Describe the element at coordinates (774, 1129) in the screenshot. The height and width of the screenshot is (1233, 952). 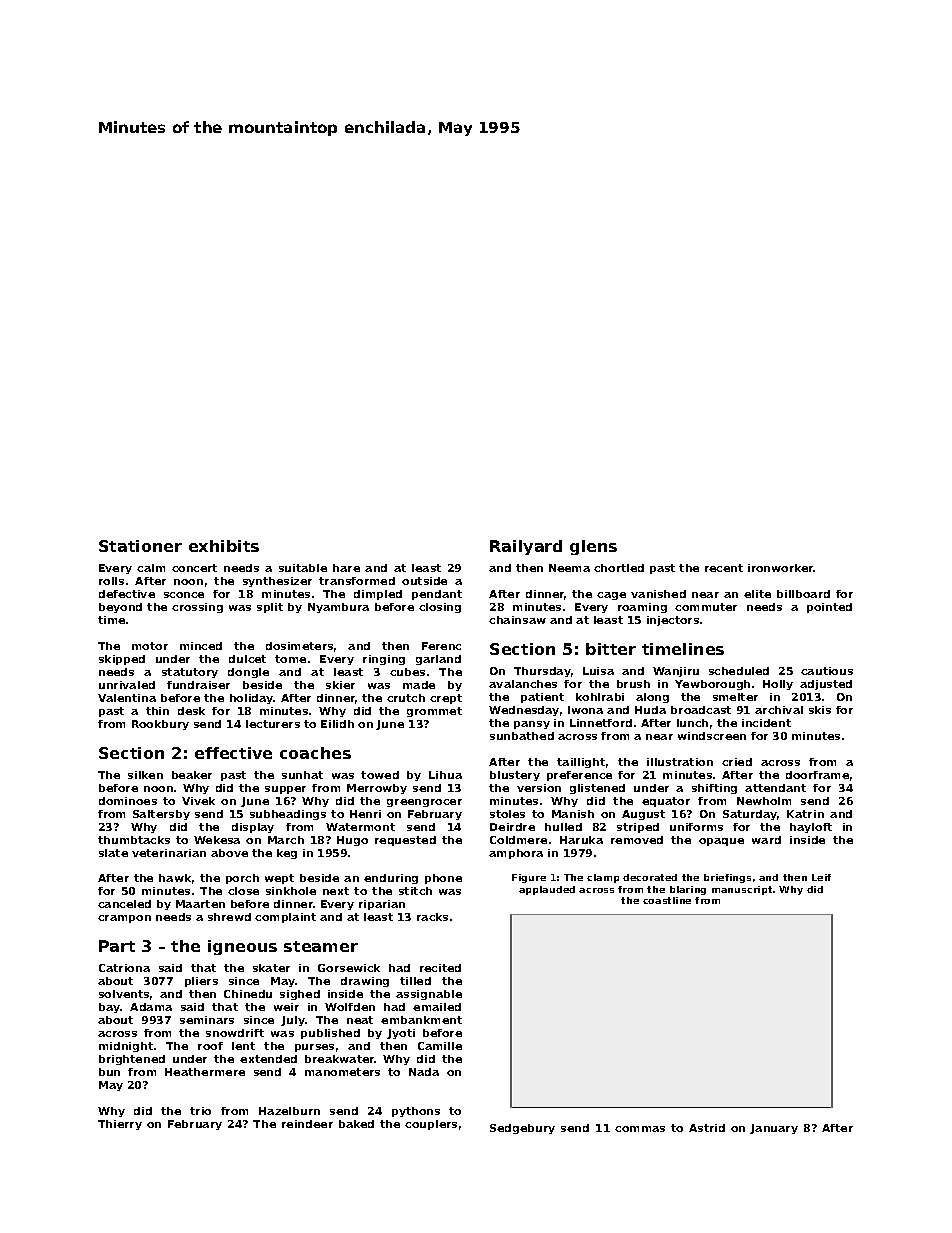
I see `January` at that location.
